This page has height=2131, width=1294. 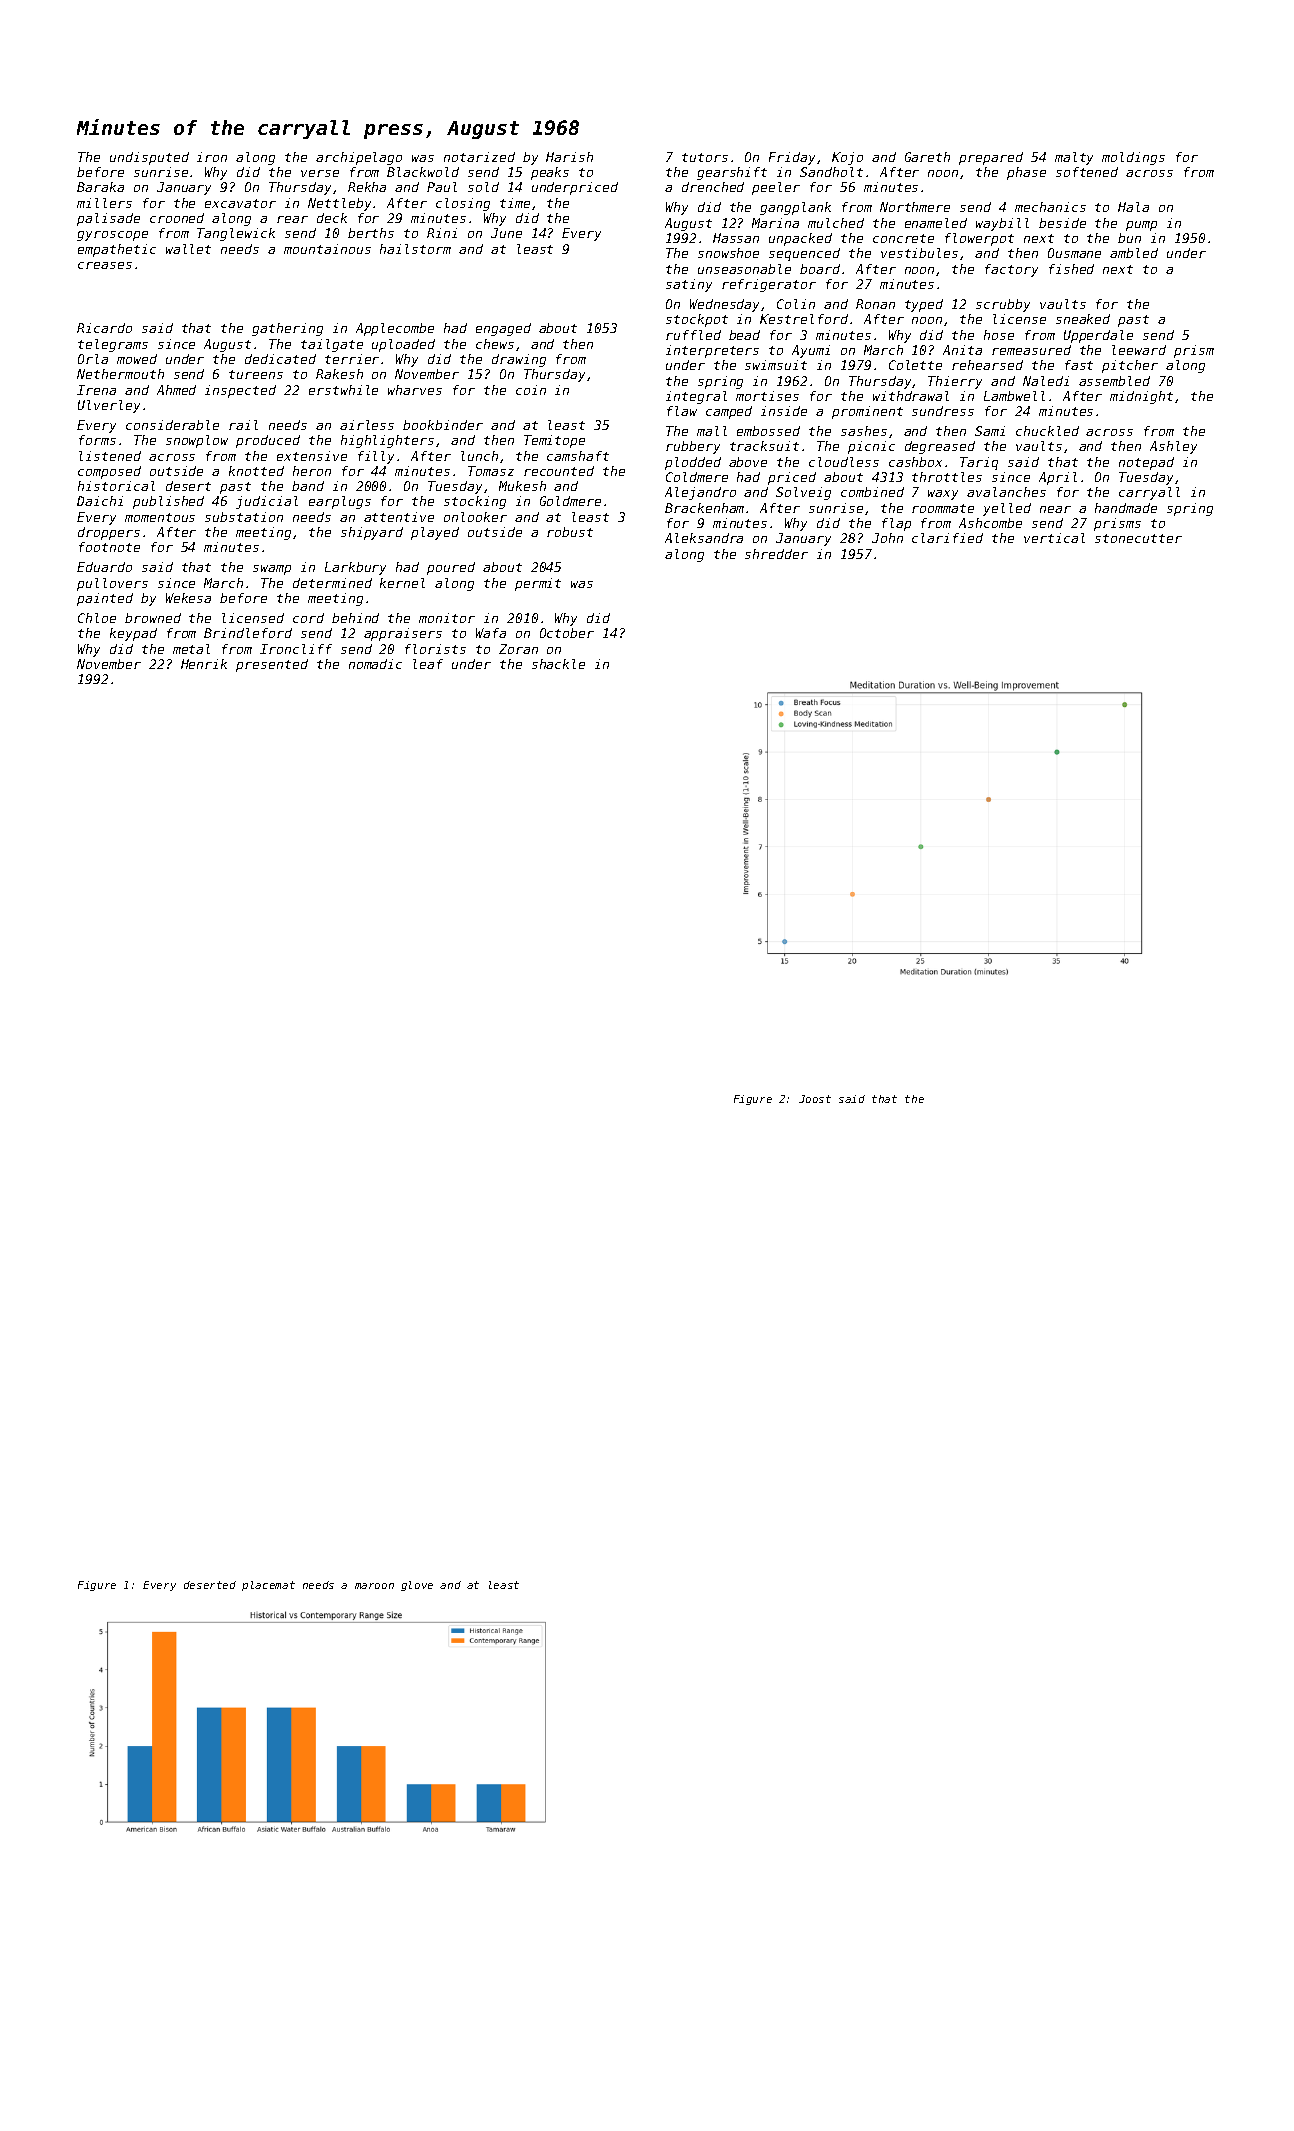 What do you see at coordinates (1133, 158) in the page?
I see `moldings` at bounding box center [1133, 158].
